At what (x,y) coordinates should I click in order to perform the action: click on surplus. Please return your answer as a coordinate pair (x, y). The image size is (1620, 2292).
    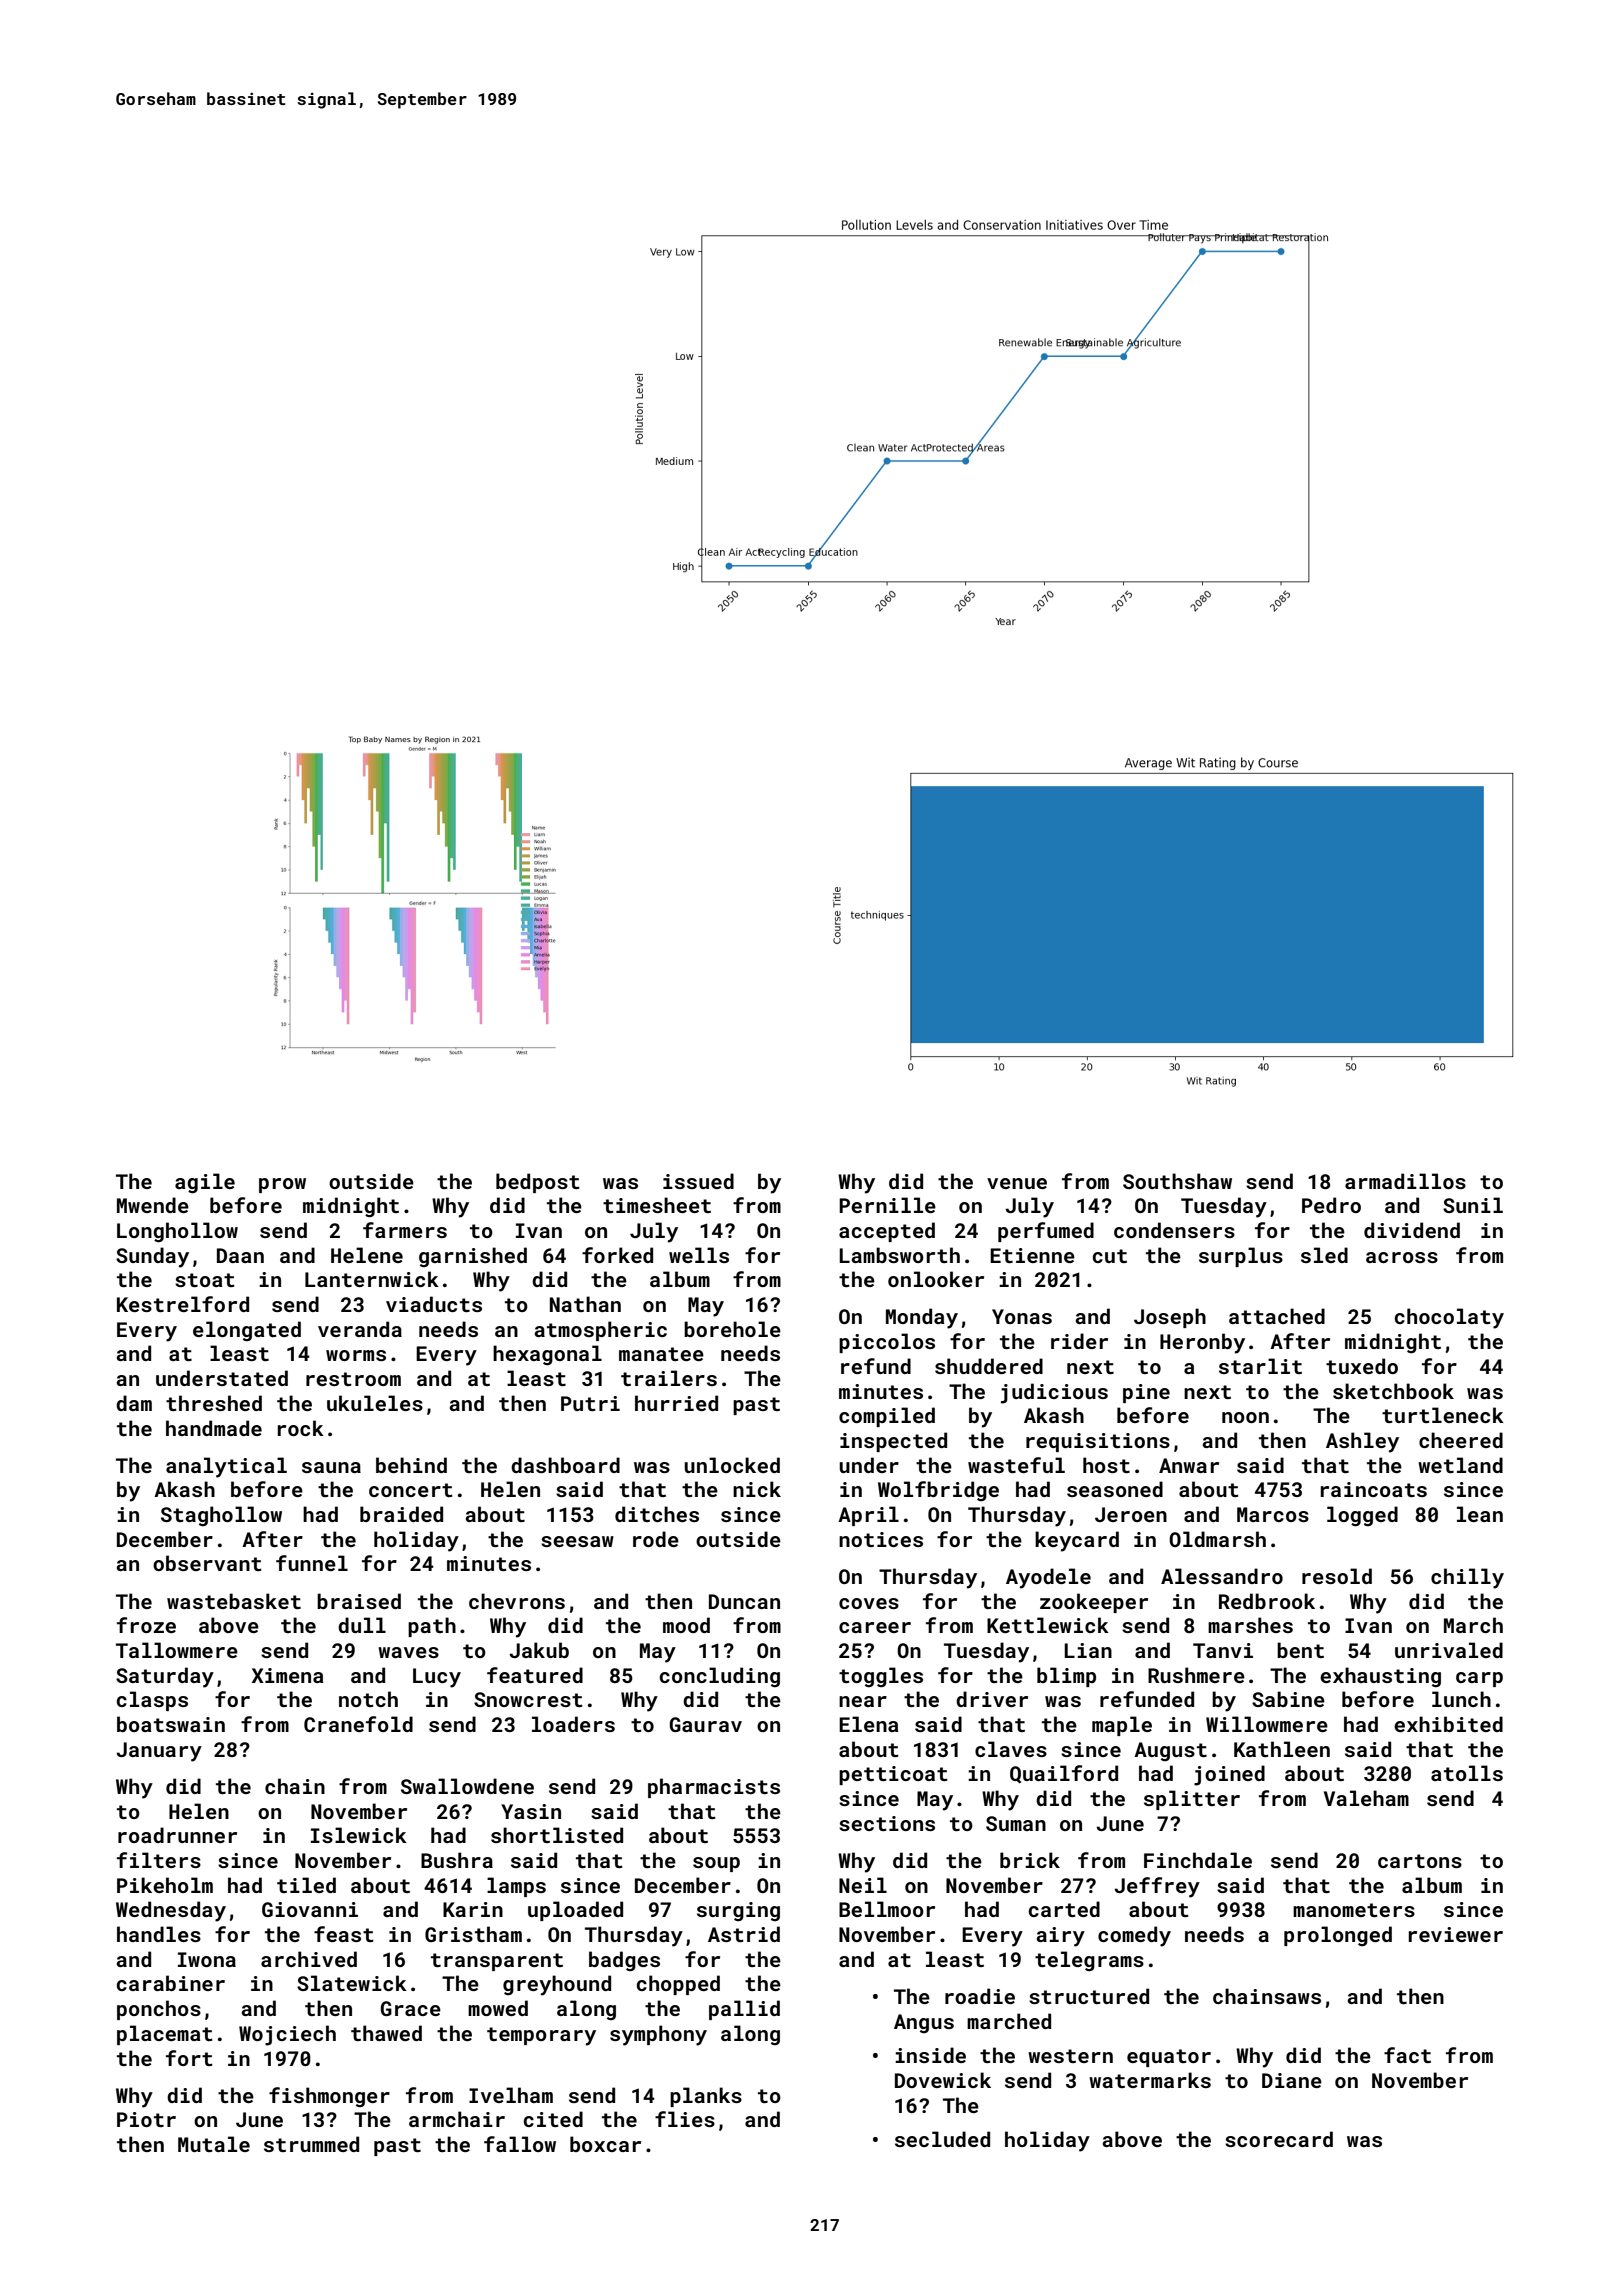
    Looking at the image, I should click on (1241, 1257).
